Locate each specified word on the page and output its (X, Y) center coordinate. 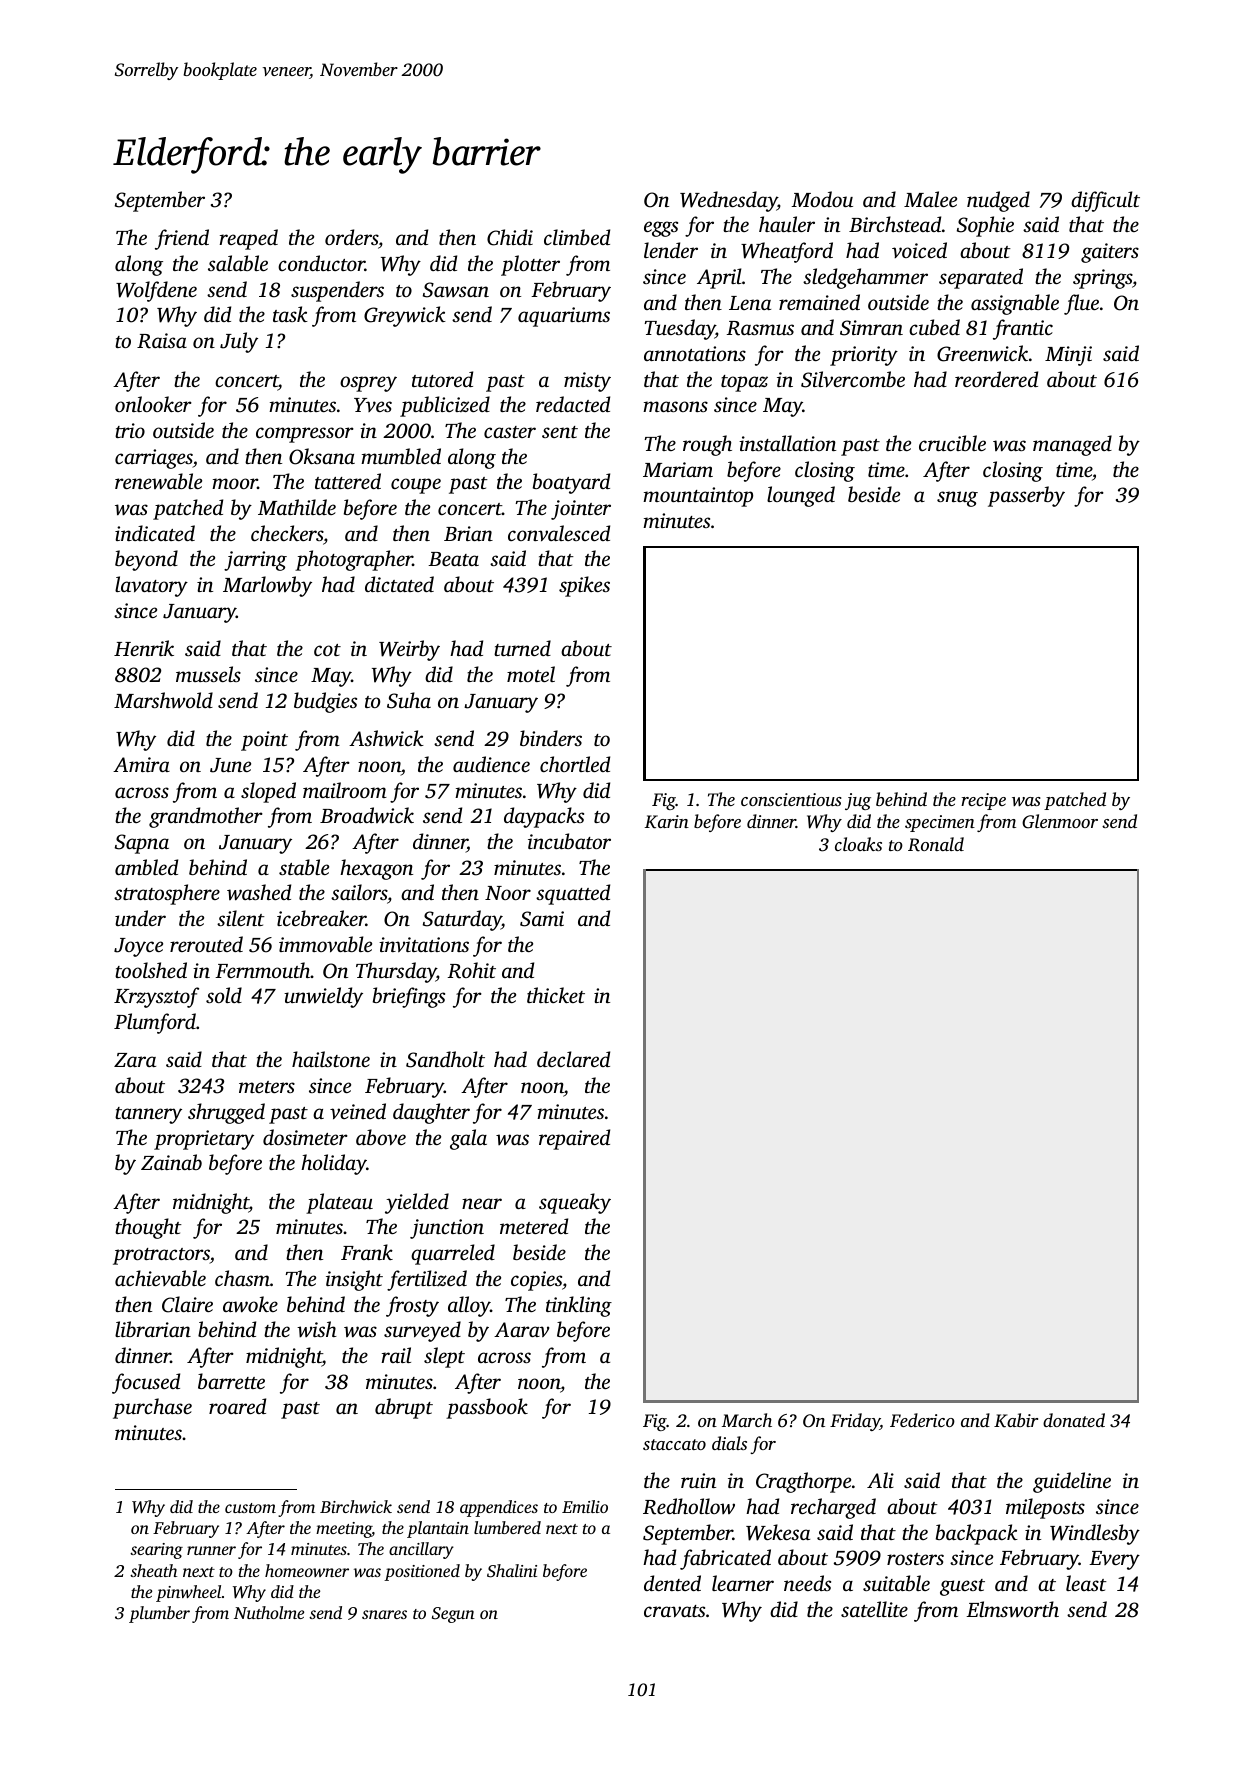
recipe (983, 801)
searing (156, 1551)
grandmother (206, 817)
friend (182, 239)
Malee (930, 199)
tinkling (579, 1306)
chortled (575, 764)
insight (354, 1280)
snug (957, 499)
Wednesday (728, 201)
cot (327, 650)
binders (551, 738)
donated (1074, 1420)
